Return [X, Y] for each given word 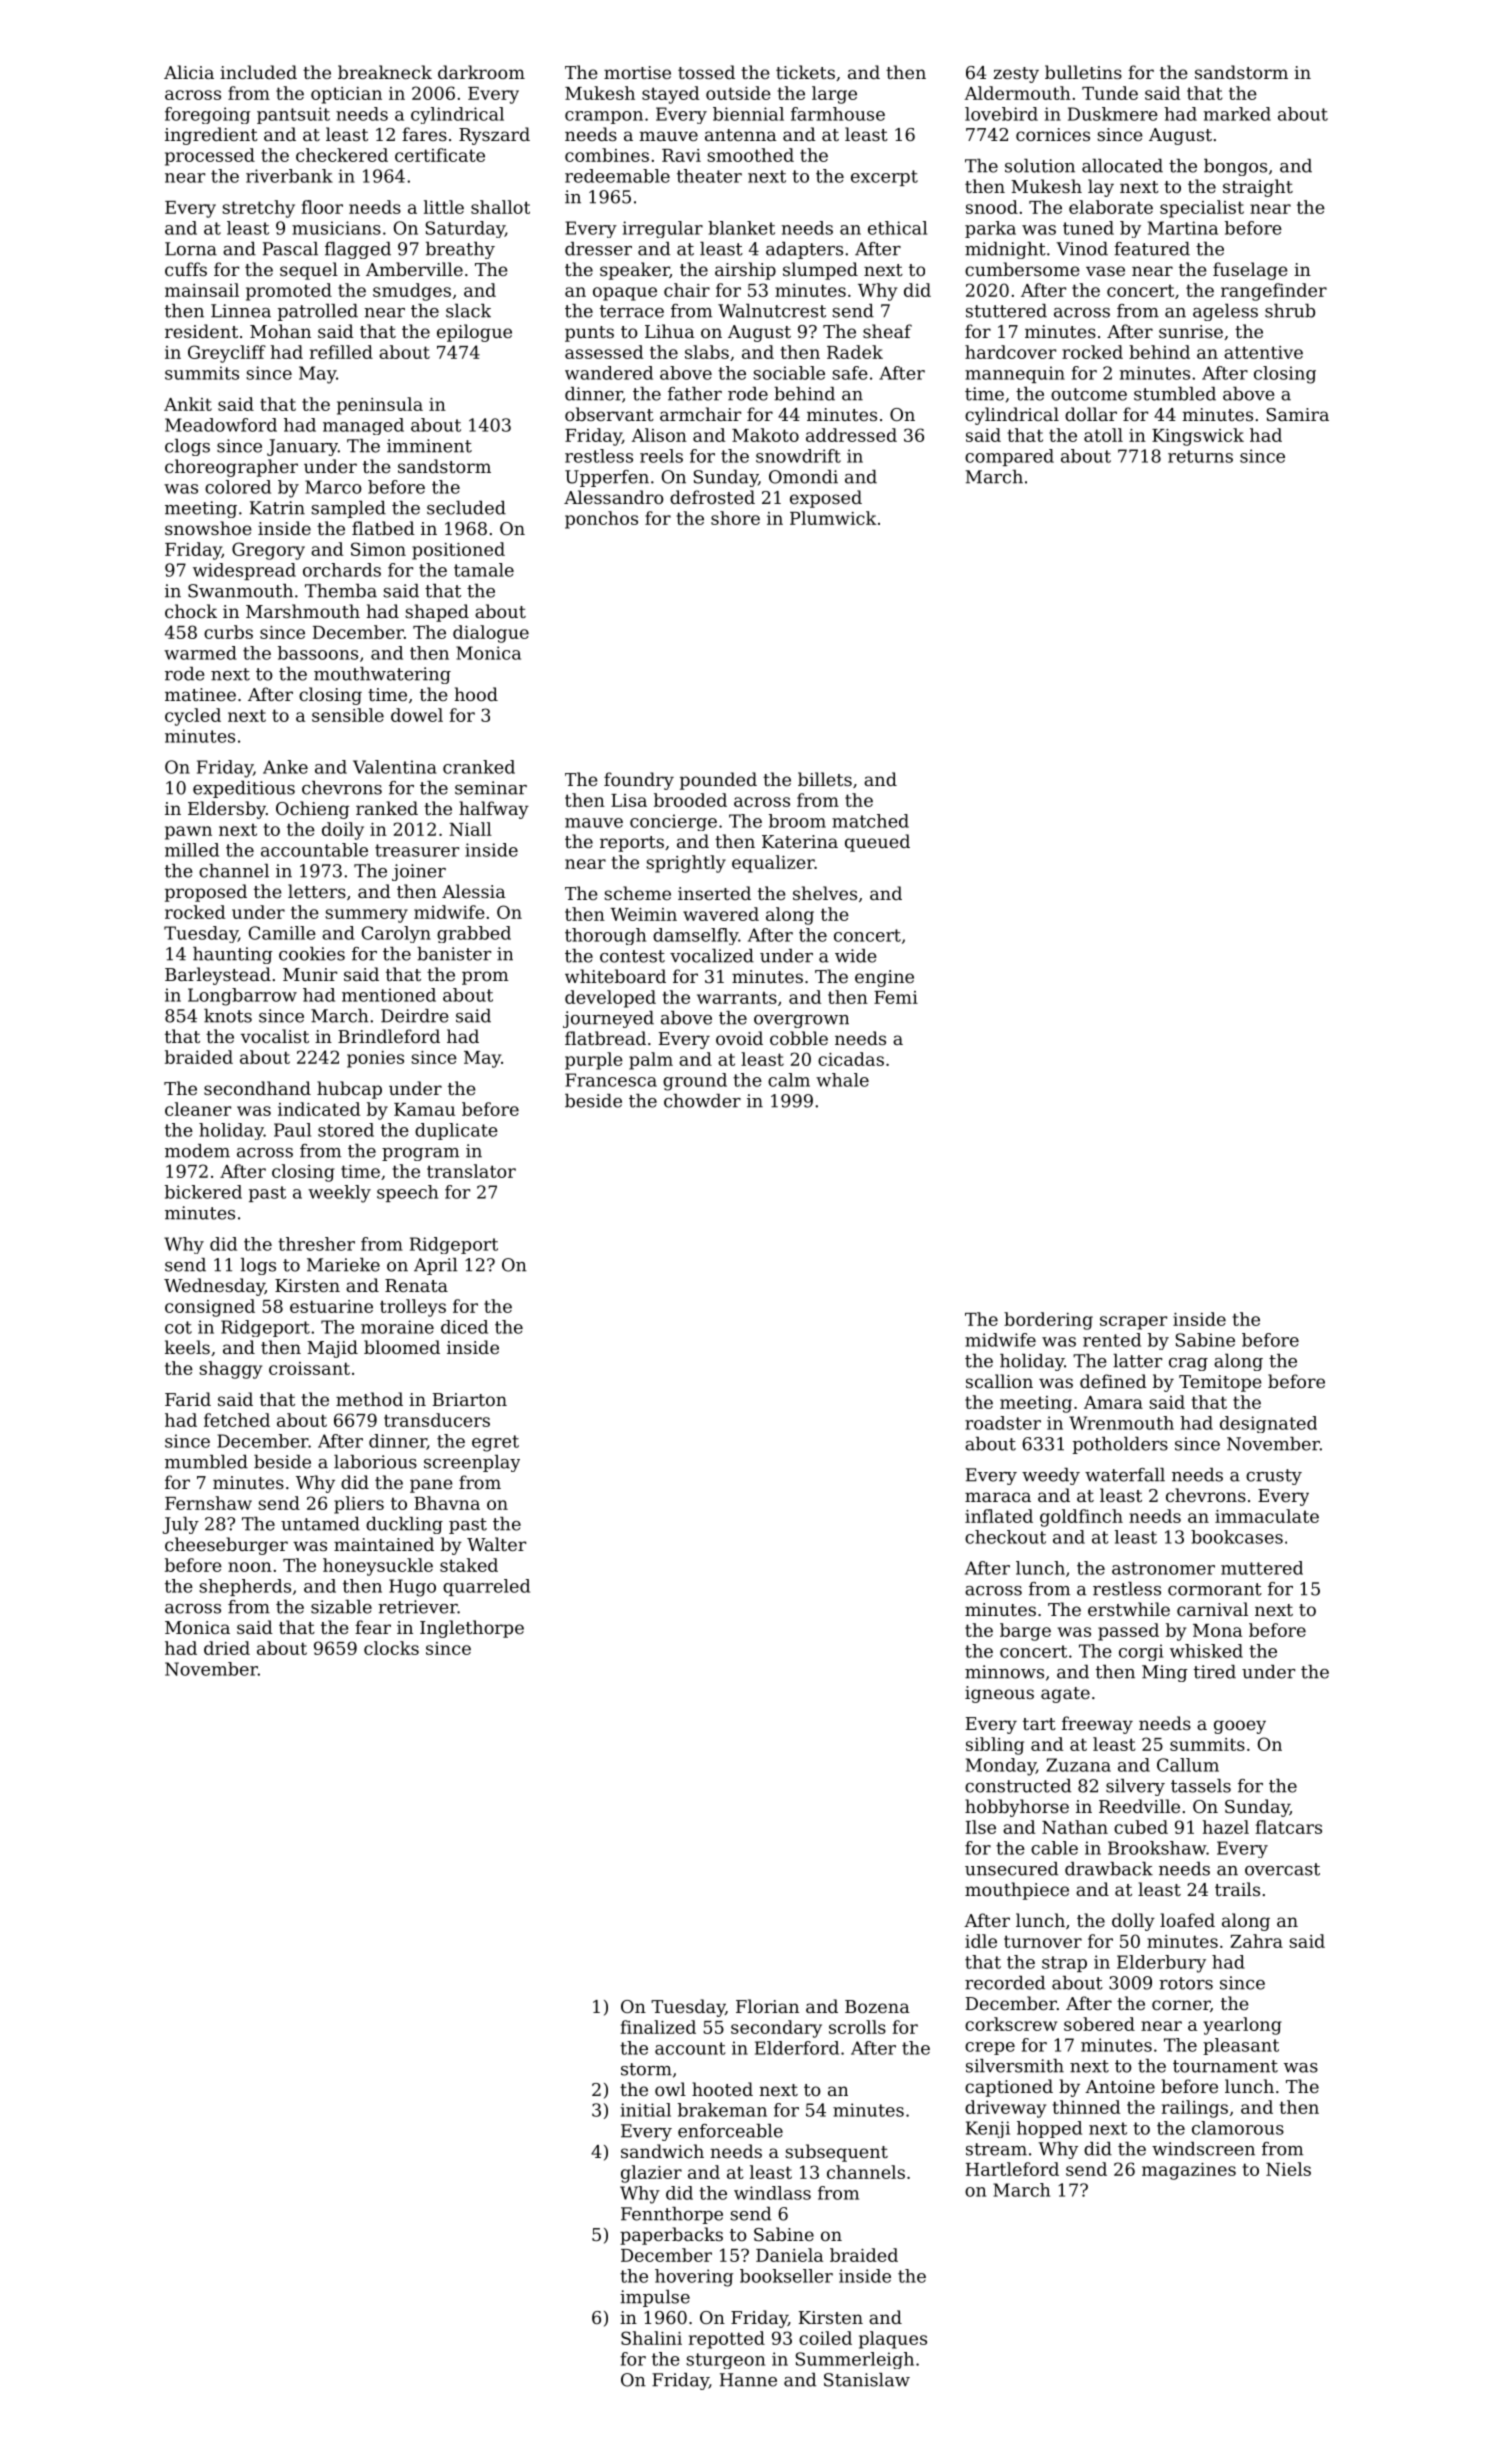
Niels [1288, 2169]
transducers [437, 1420]
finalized [658, 2027]
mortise [637, 72]
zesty [1016, 75]
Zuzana [1079, 1765]
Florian [767, 2006]
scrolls [857, 2027]
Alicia [189, 72]
